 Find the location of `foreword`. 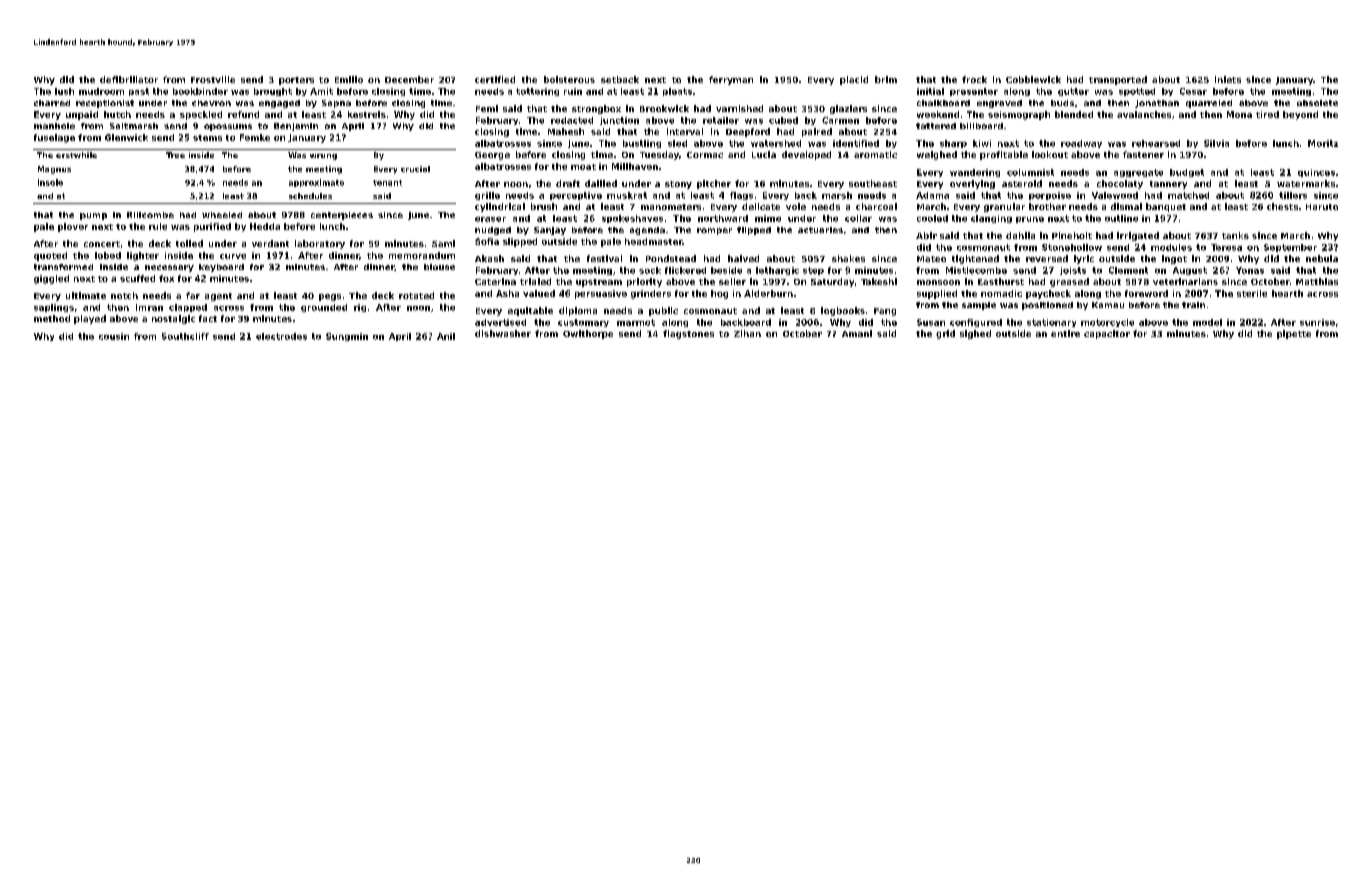

foreword is located at coordinates (1146, 293).
